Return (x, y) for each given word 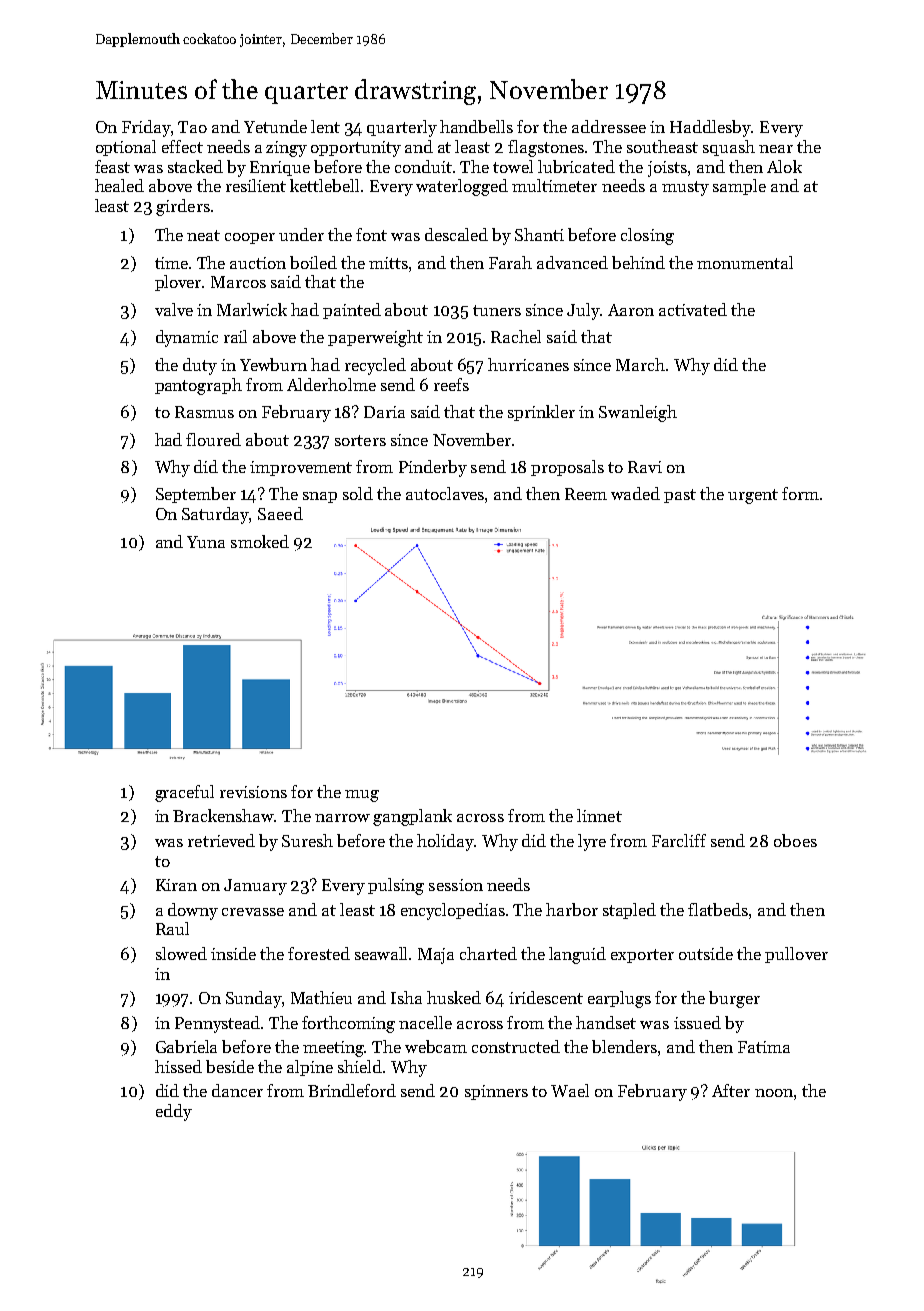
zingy (286, 149)
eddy (174, 1112)
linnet (599, 815)
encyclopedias (453, 911)
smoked (260, 541)
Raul (172, 928)
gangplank (412, 817)
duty (200, 366)
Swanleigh (638, 413)
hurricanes (528, 364)
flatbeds (718, 909)
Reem (586, 494)
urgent (753, 496)
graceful (184, 793)
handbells (476, 126)
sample (739, 187)
